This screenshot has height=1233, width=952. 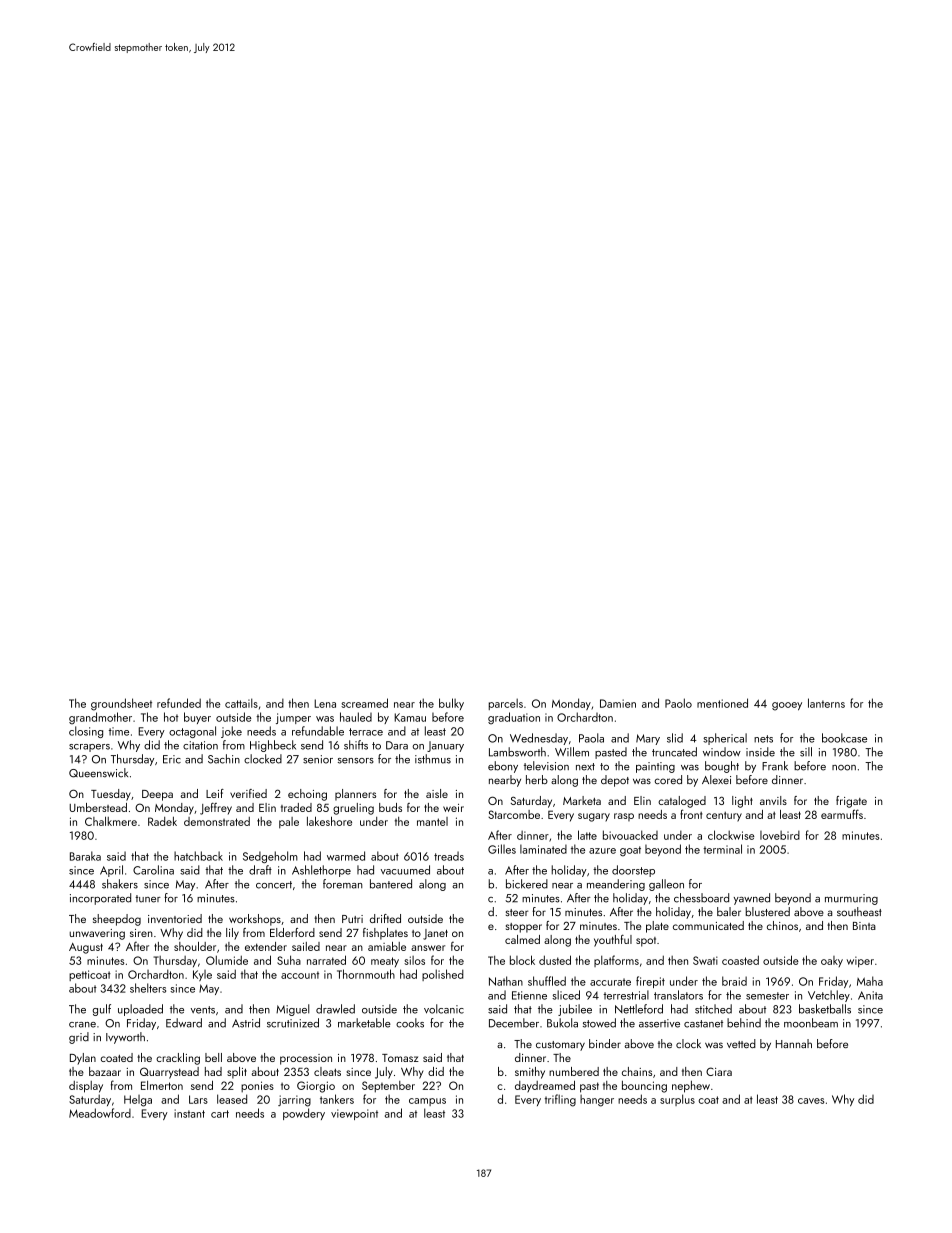 I want to click on goat, so click(x=630, y=851).
